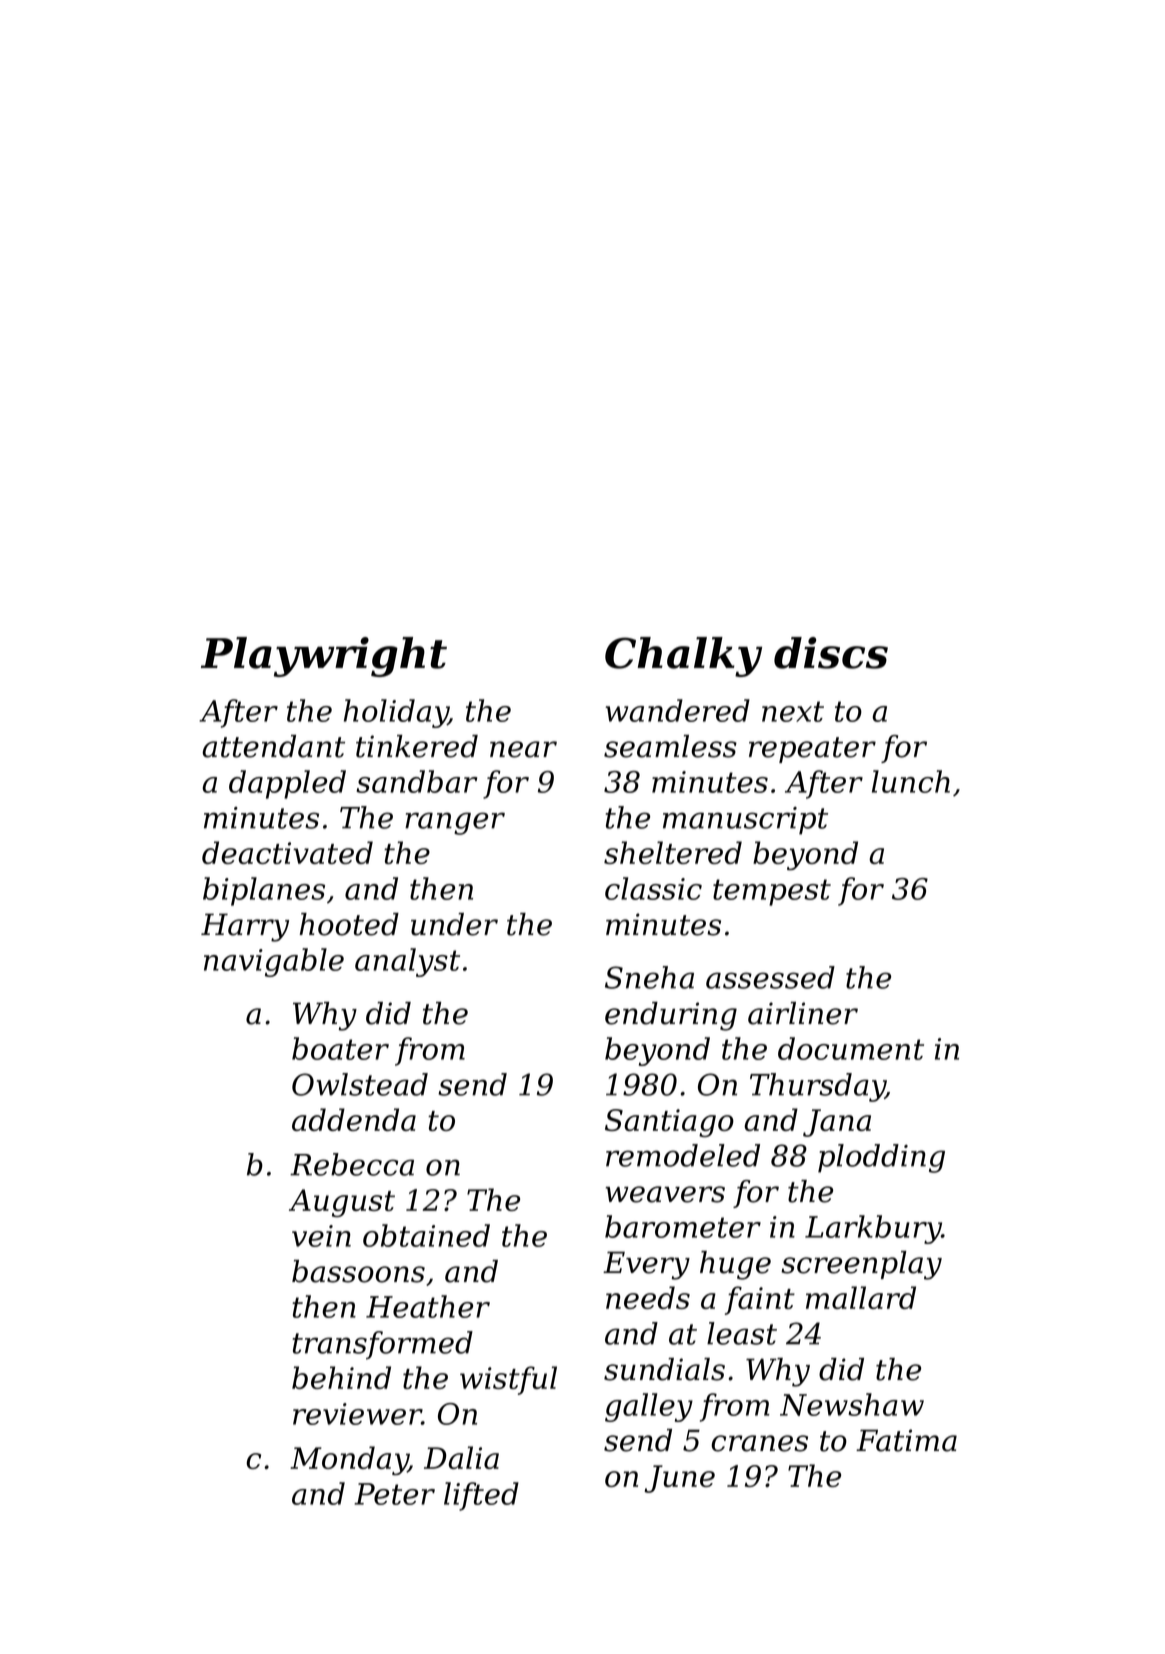 This image has width=1165, height=1654. I want to click on Fatima, so click(906, 1440).
